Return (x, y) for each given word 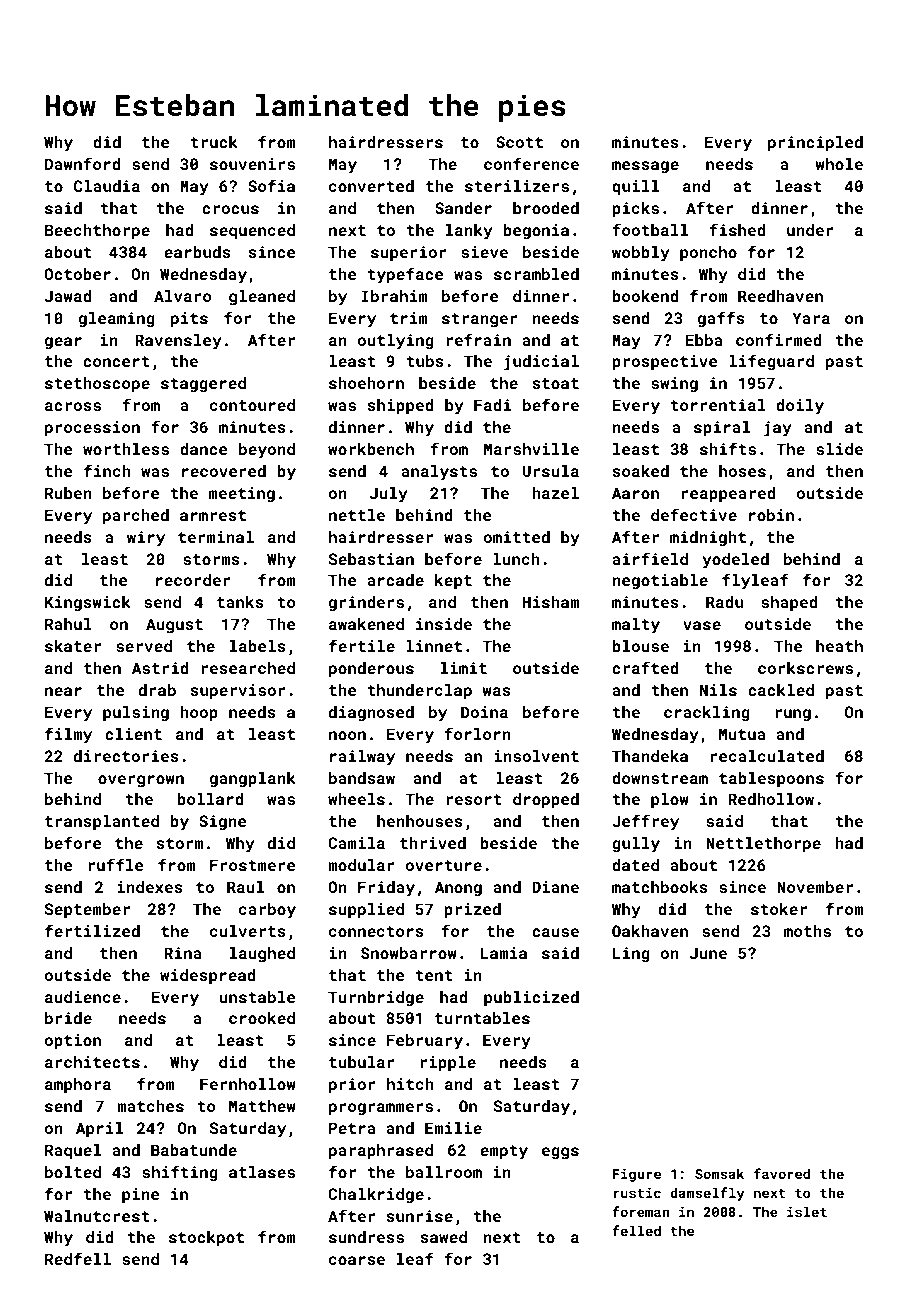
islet (807, 1211)
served (144, 646)
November (815, 887)
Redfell (78, 1258)
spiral (722, 429)
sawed (443, 1237)
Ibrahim (395, 296)
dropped (546, 801)
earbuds (197, 252)
